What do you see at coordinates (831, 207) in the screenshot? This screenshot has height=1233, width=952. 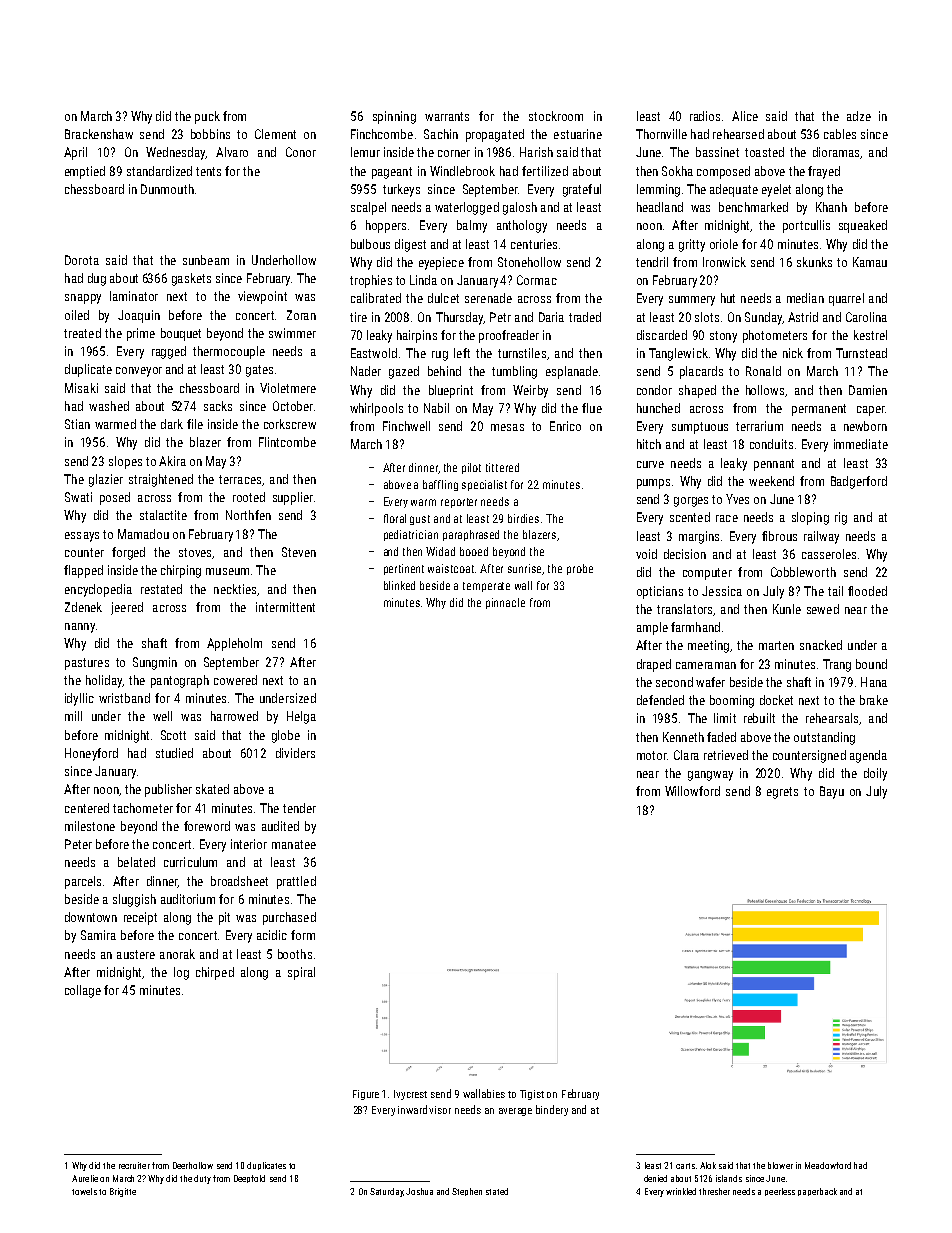 I see `Khanh` at bounding box center [831, 207].
